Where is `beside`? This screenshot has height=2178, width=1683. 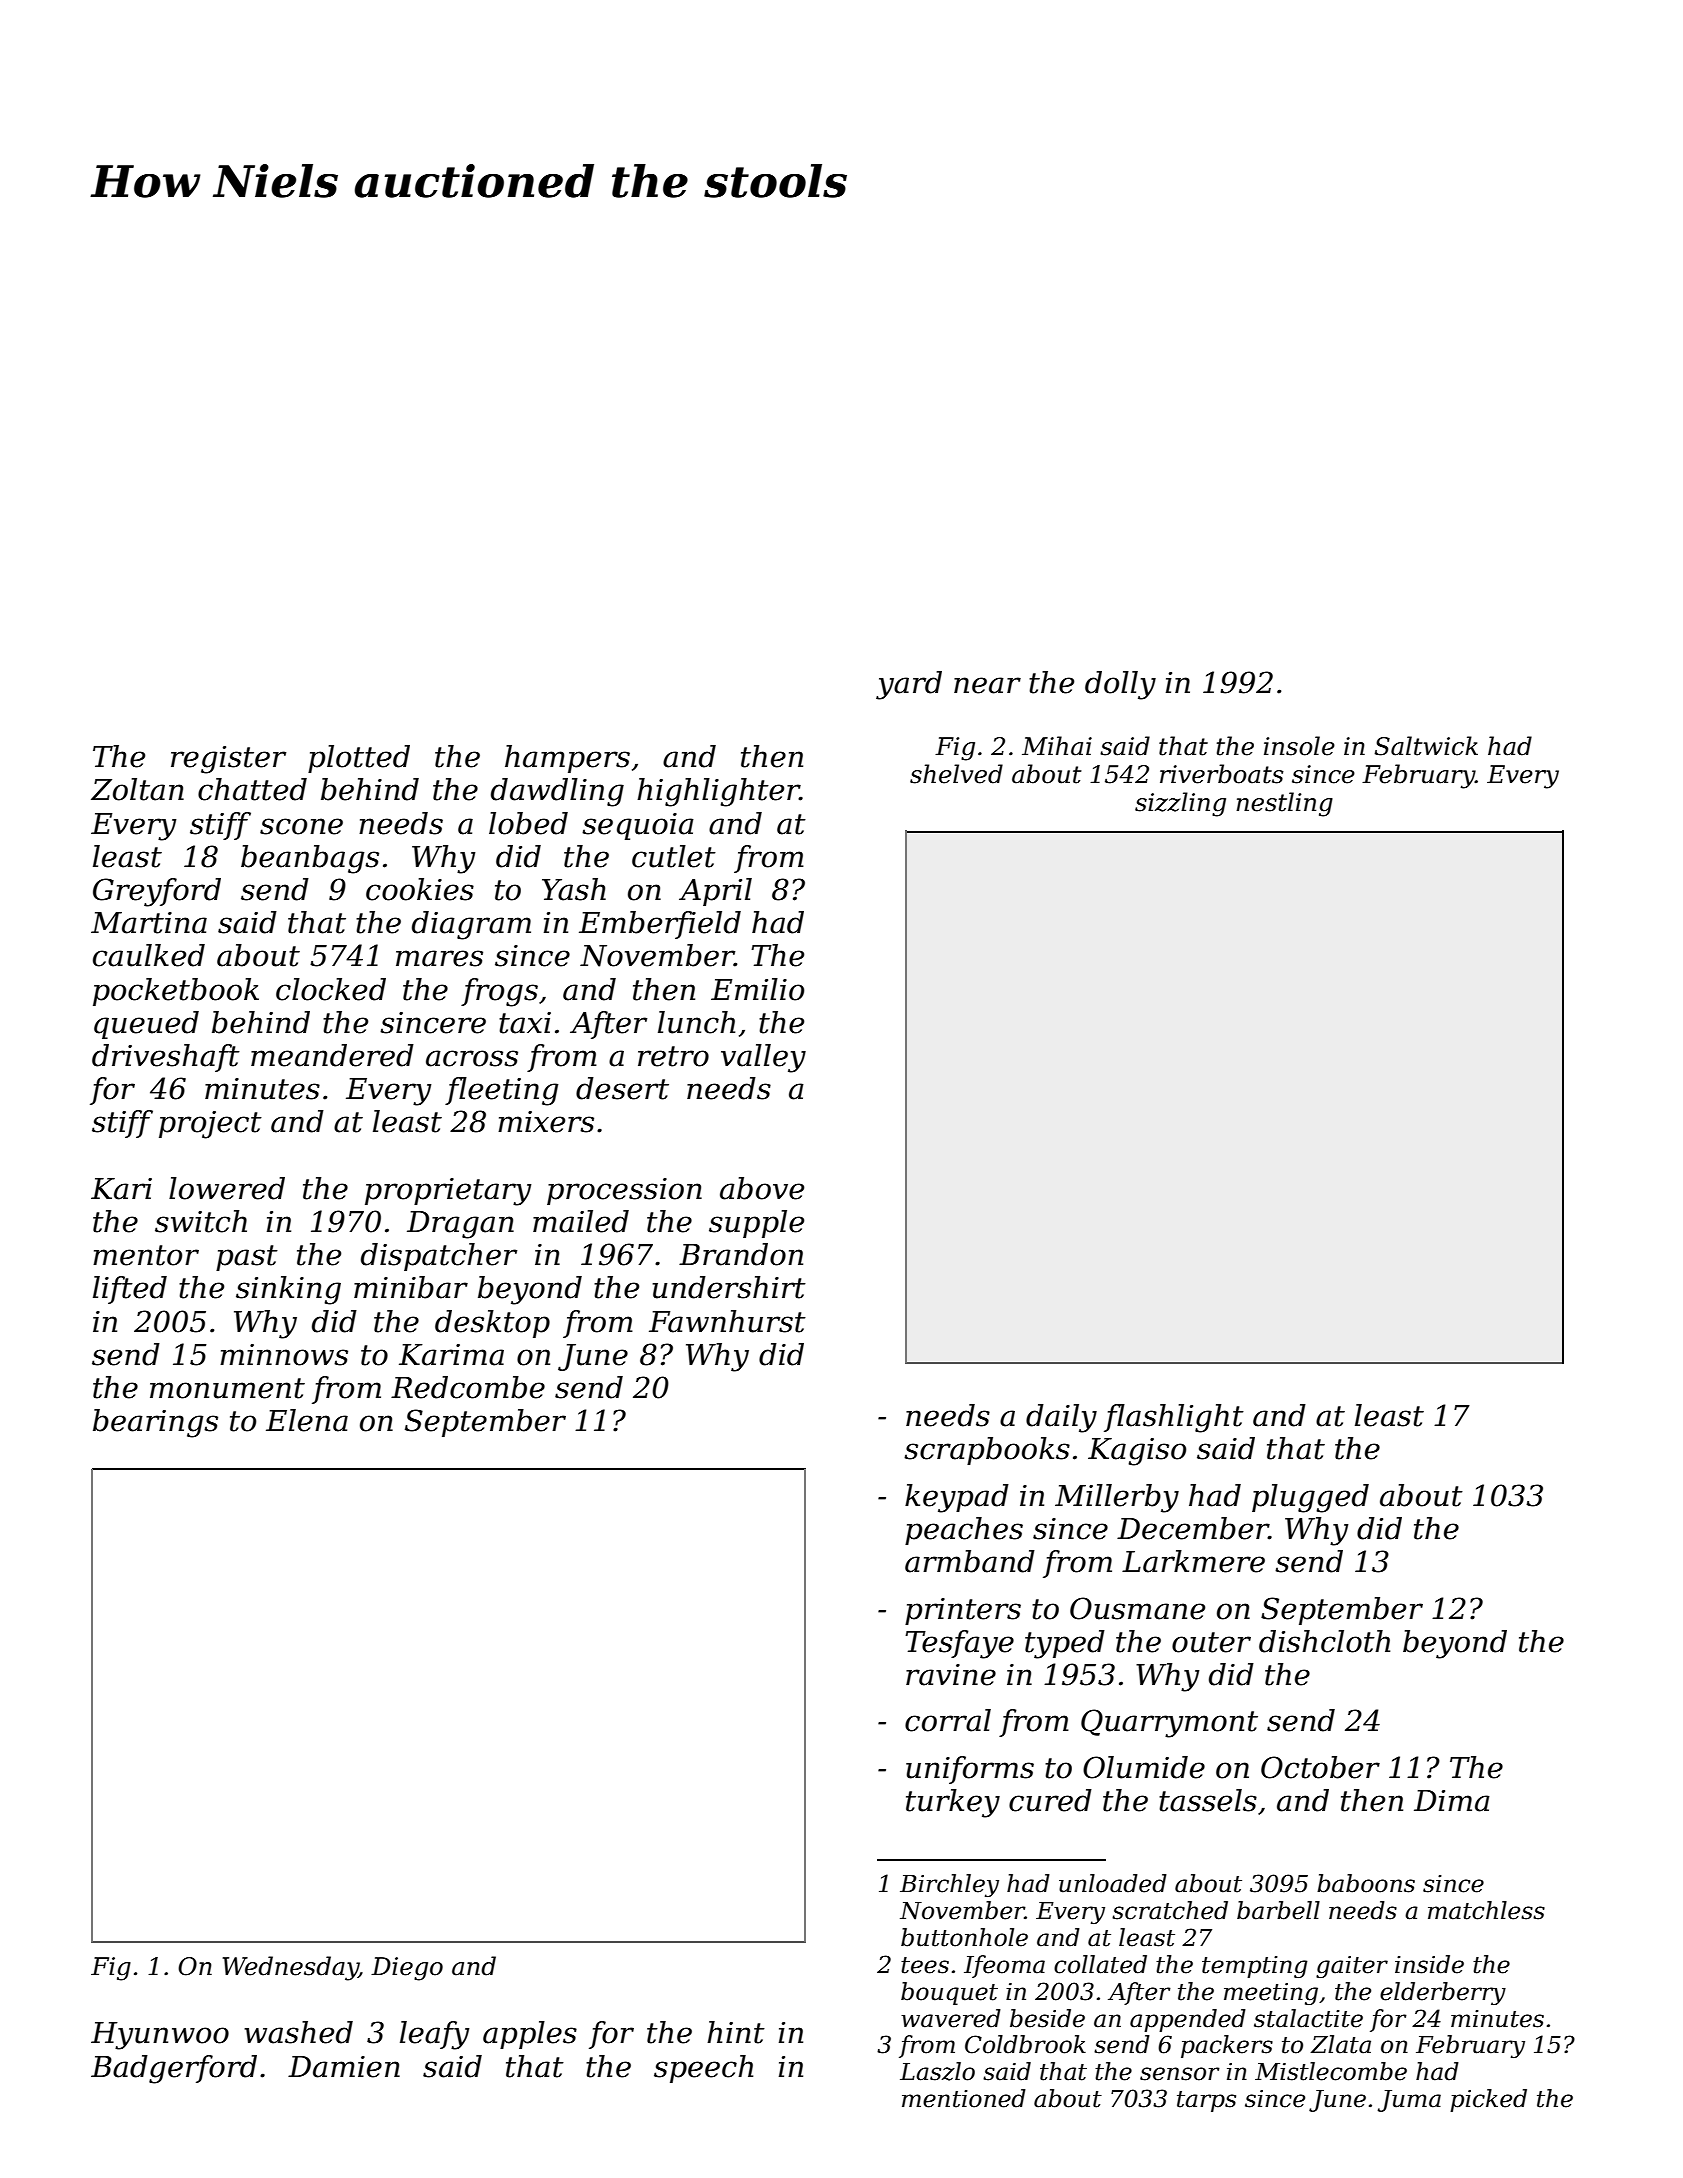 beside is located at coordinates (1047, 2018).
